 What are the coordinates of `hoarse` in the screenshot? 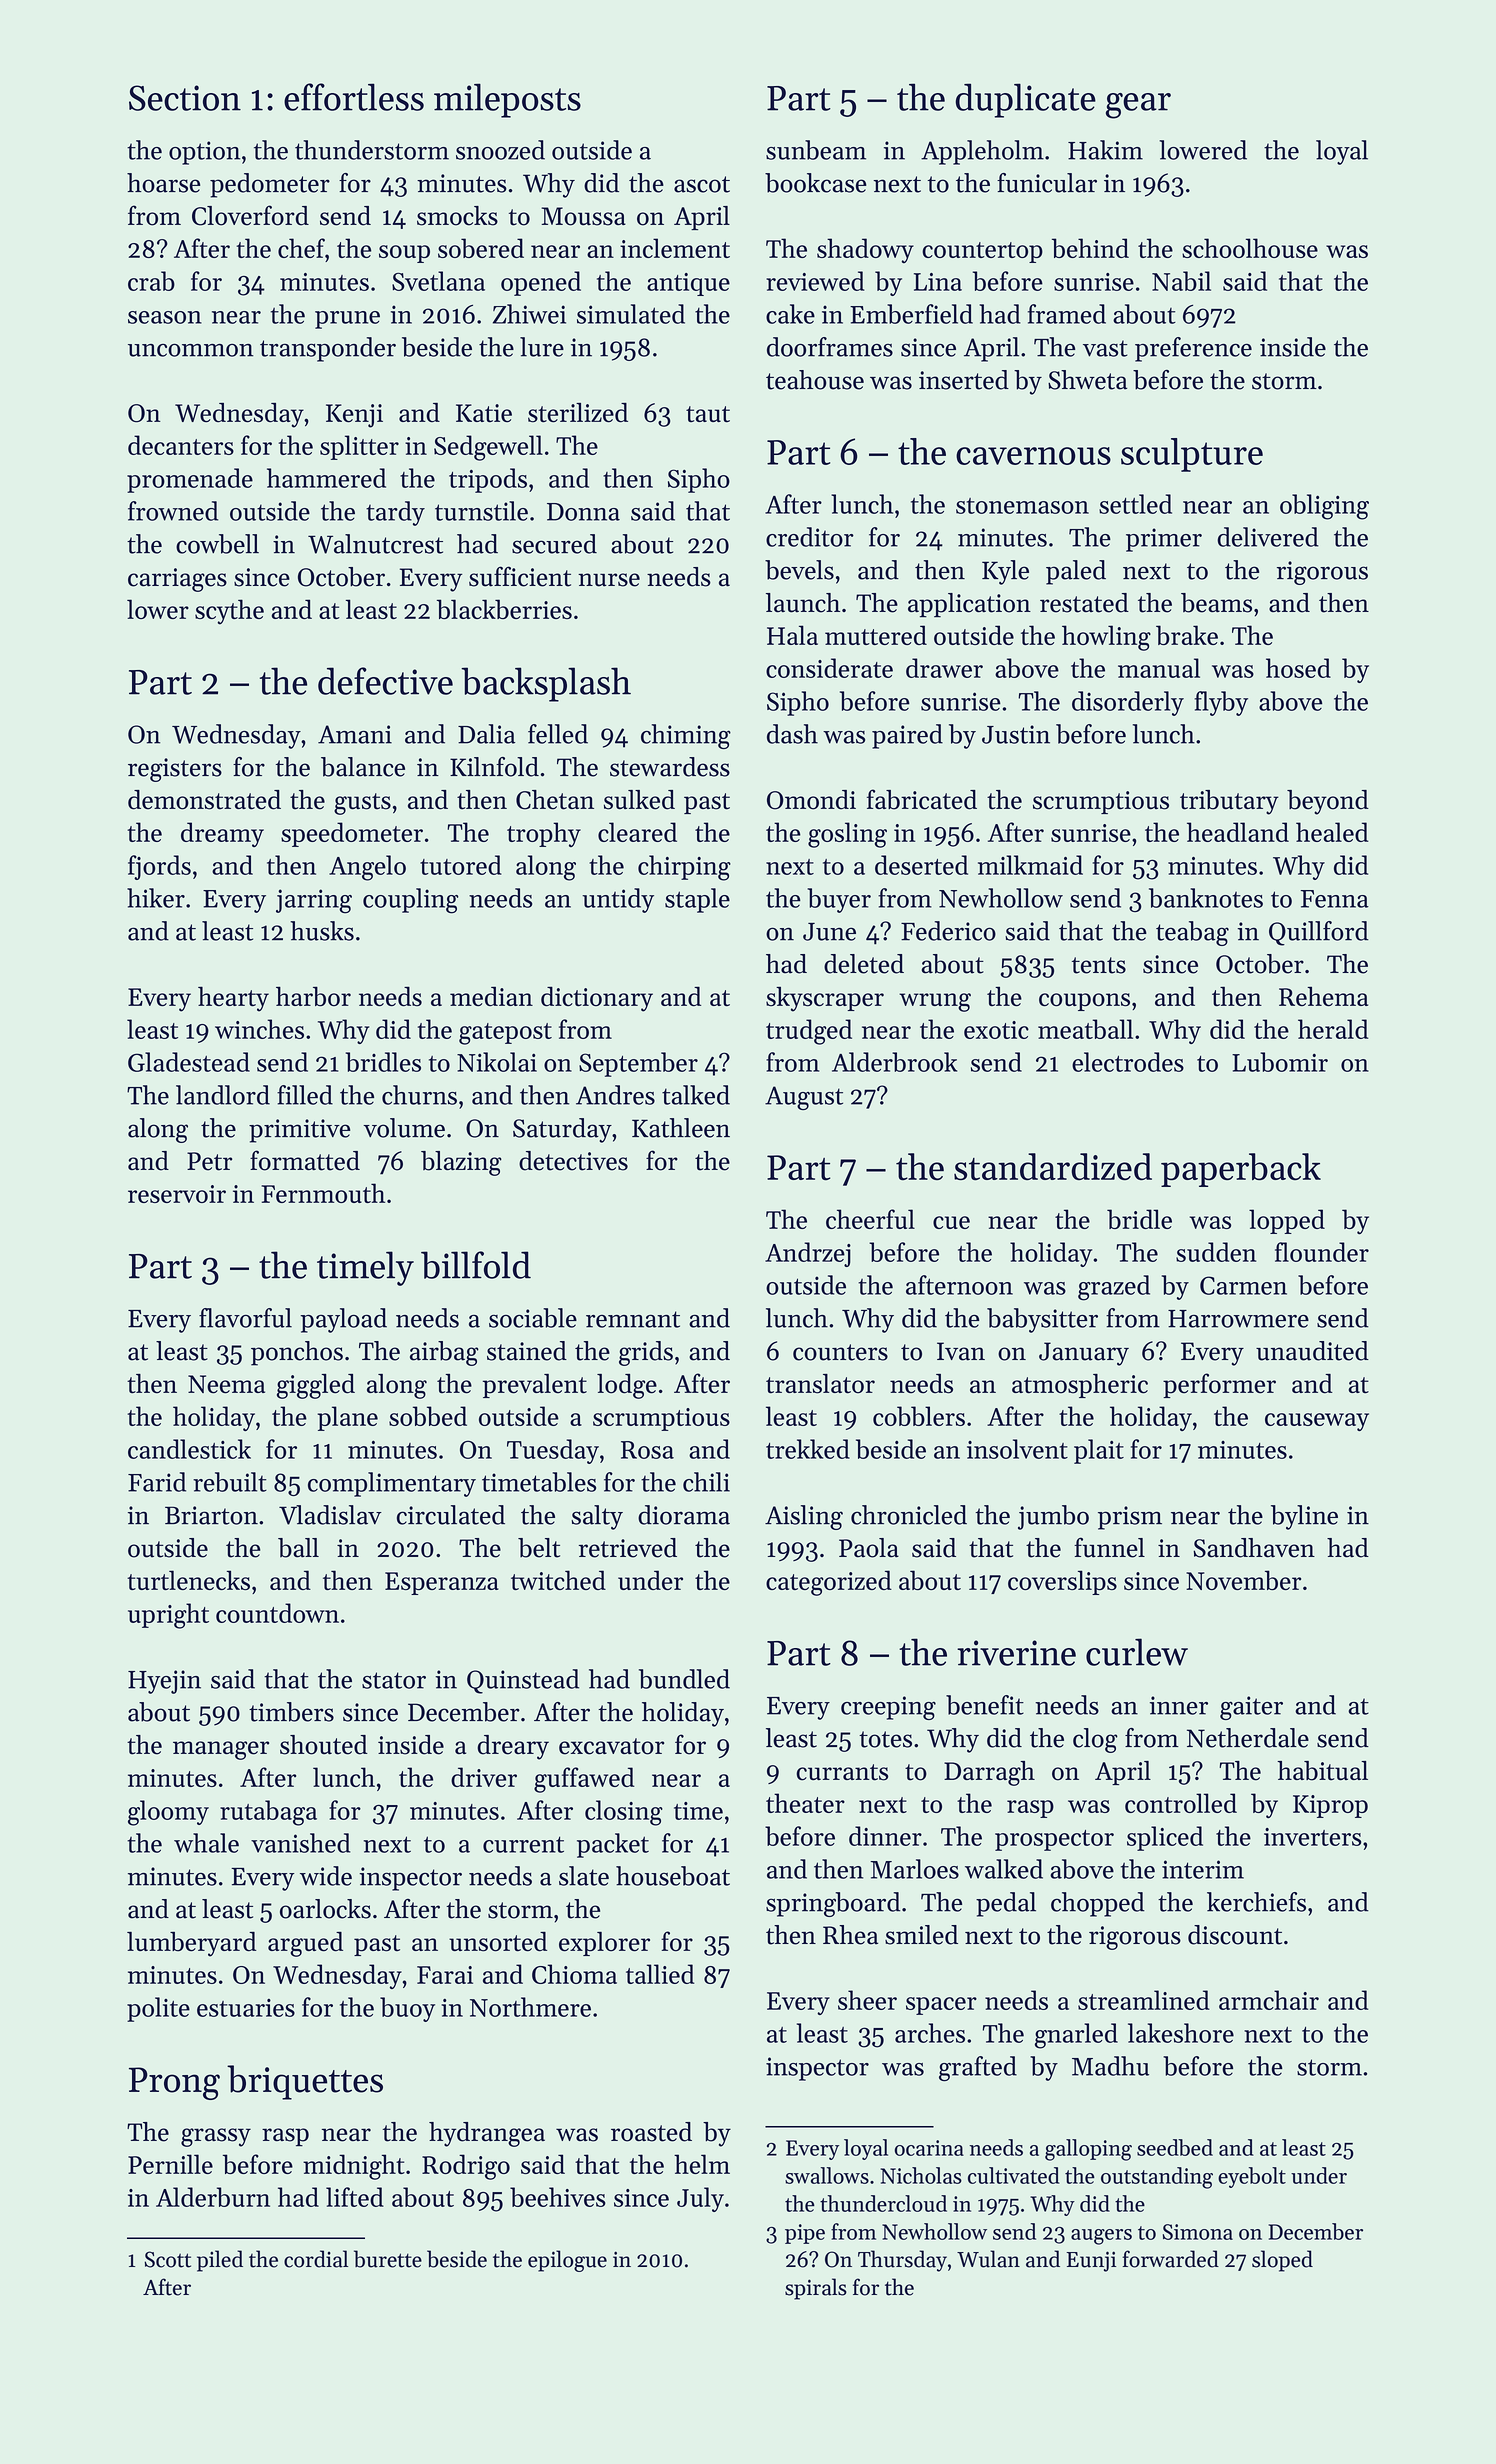 It's located at (163, 183).
